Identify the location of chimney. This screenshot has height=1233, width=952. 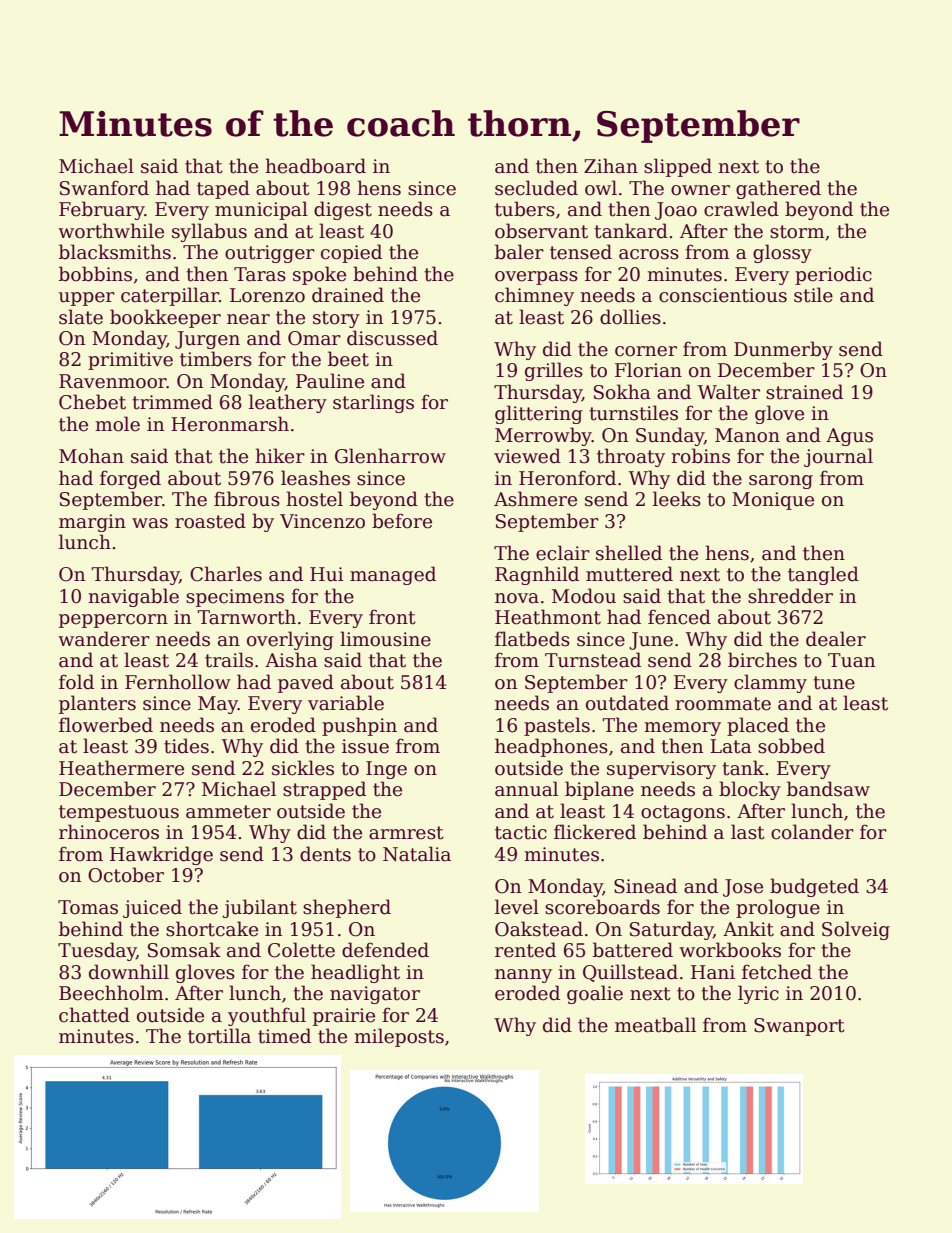
(534, 296).
